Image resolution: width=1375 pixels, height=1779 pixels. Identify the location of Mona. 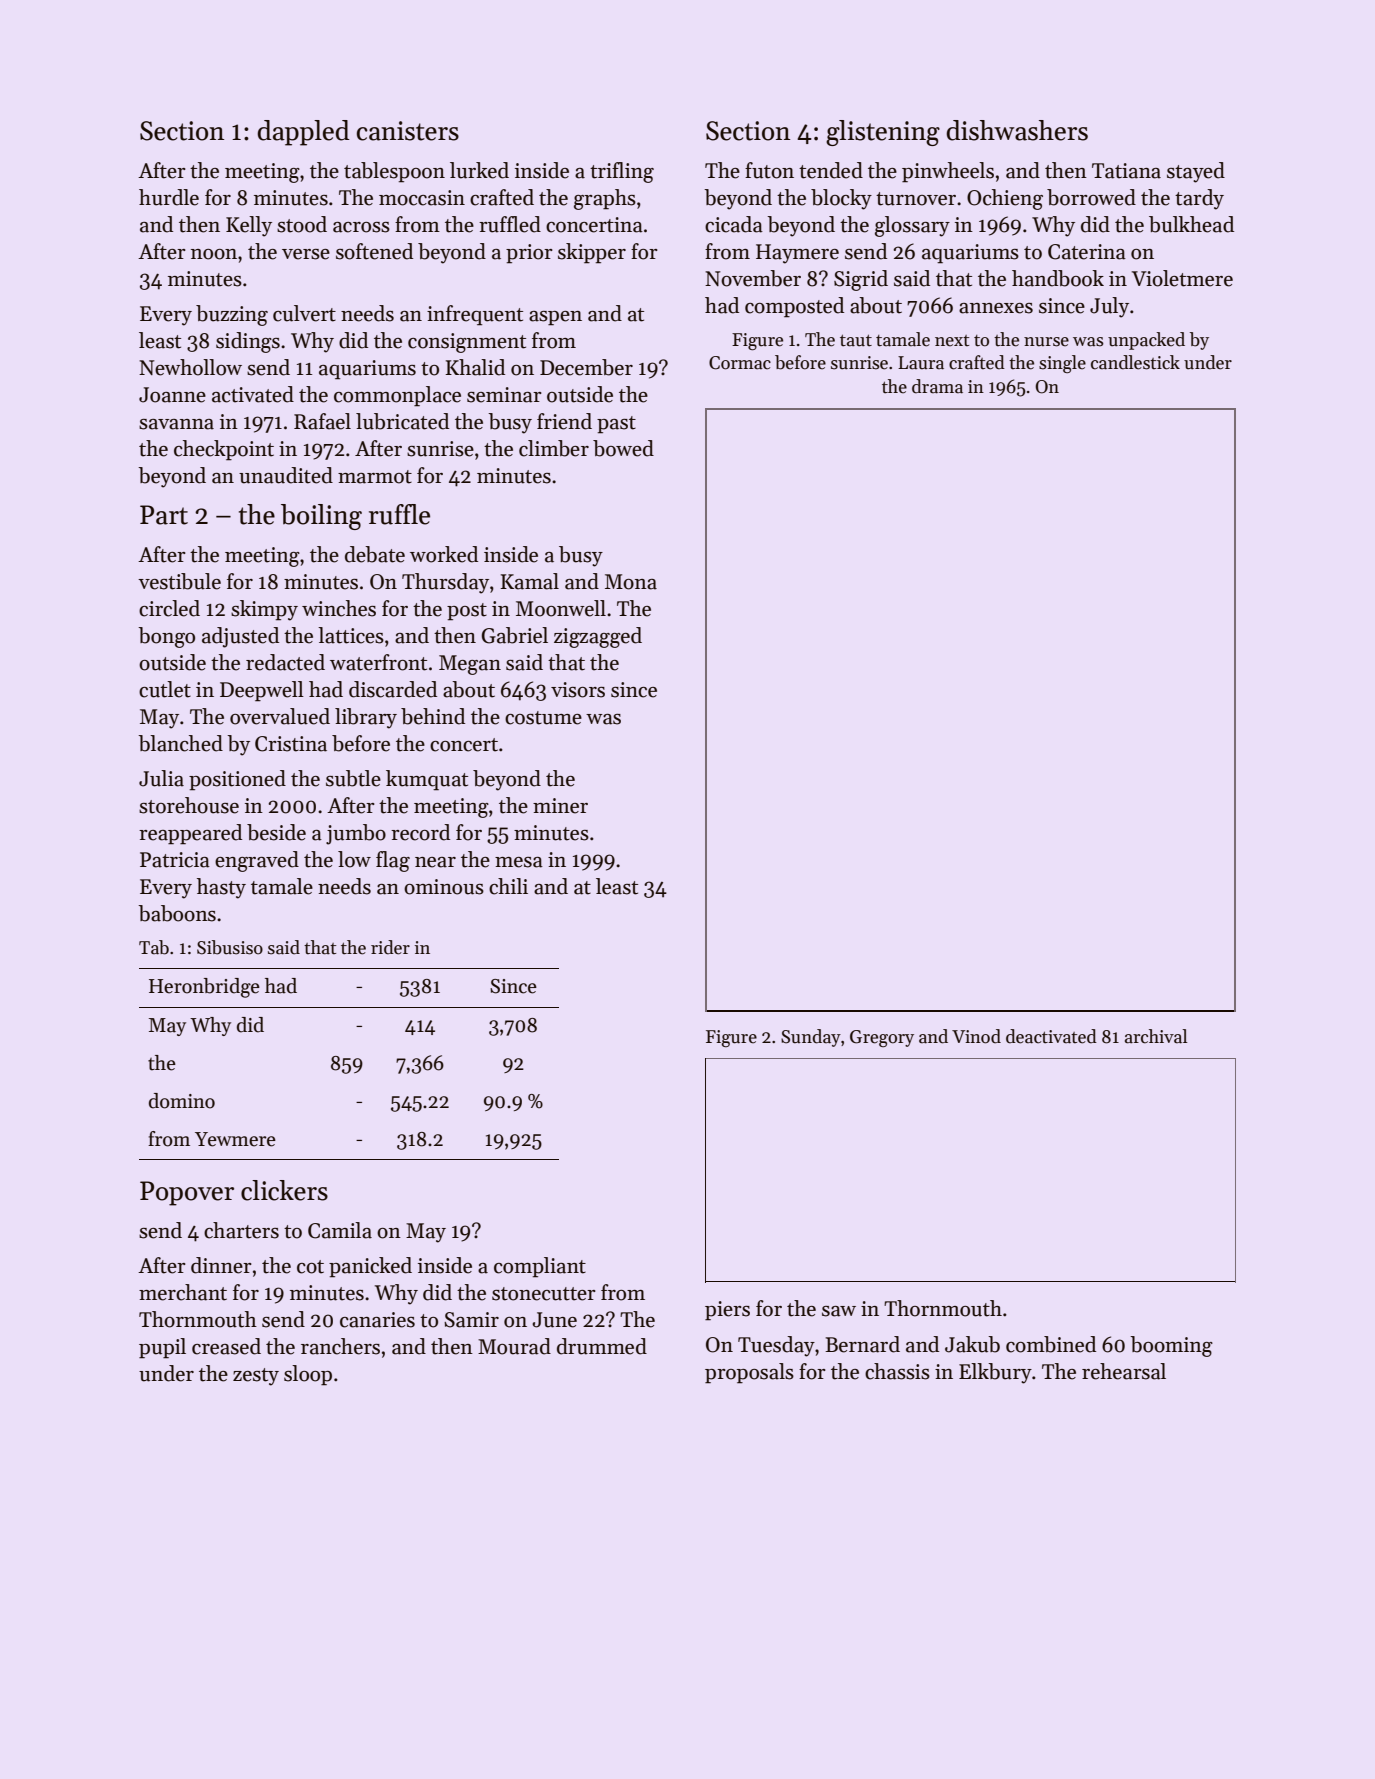
(631, 582).
